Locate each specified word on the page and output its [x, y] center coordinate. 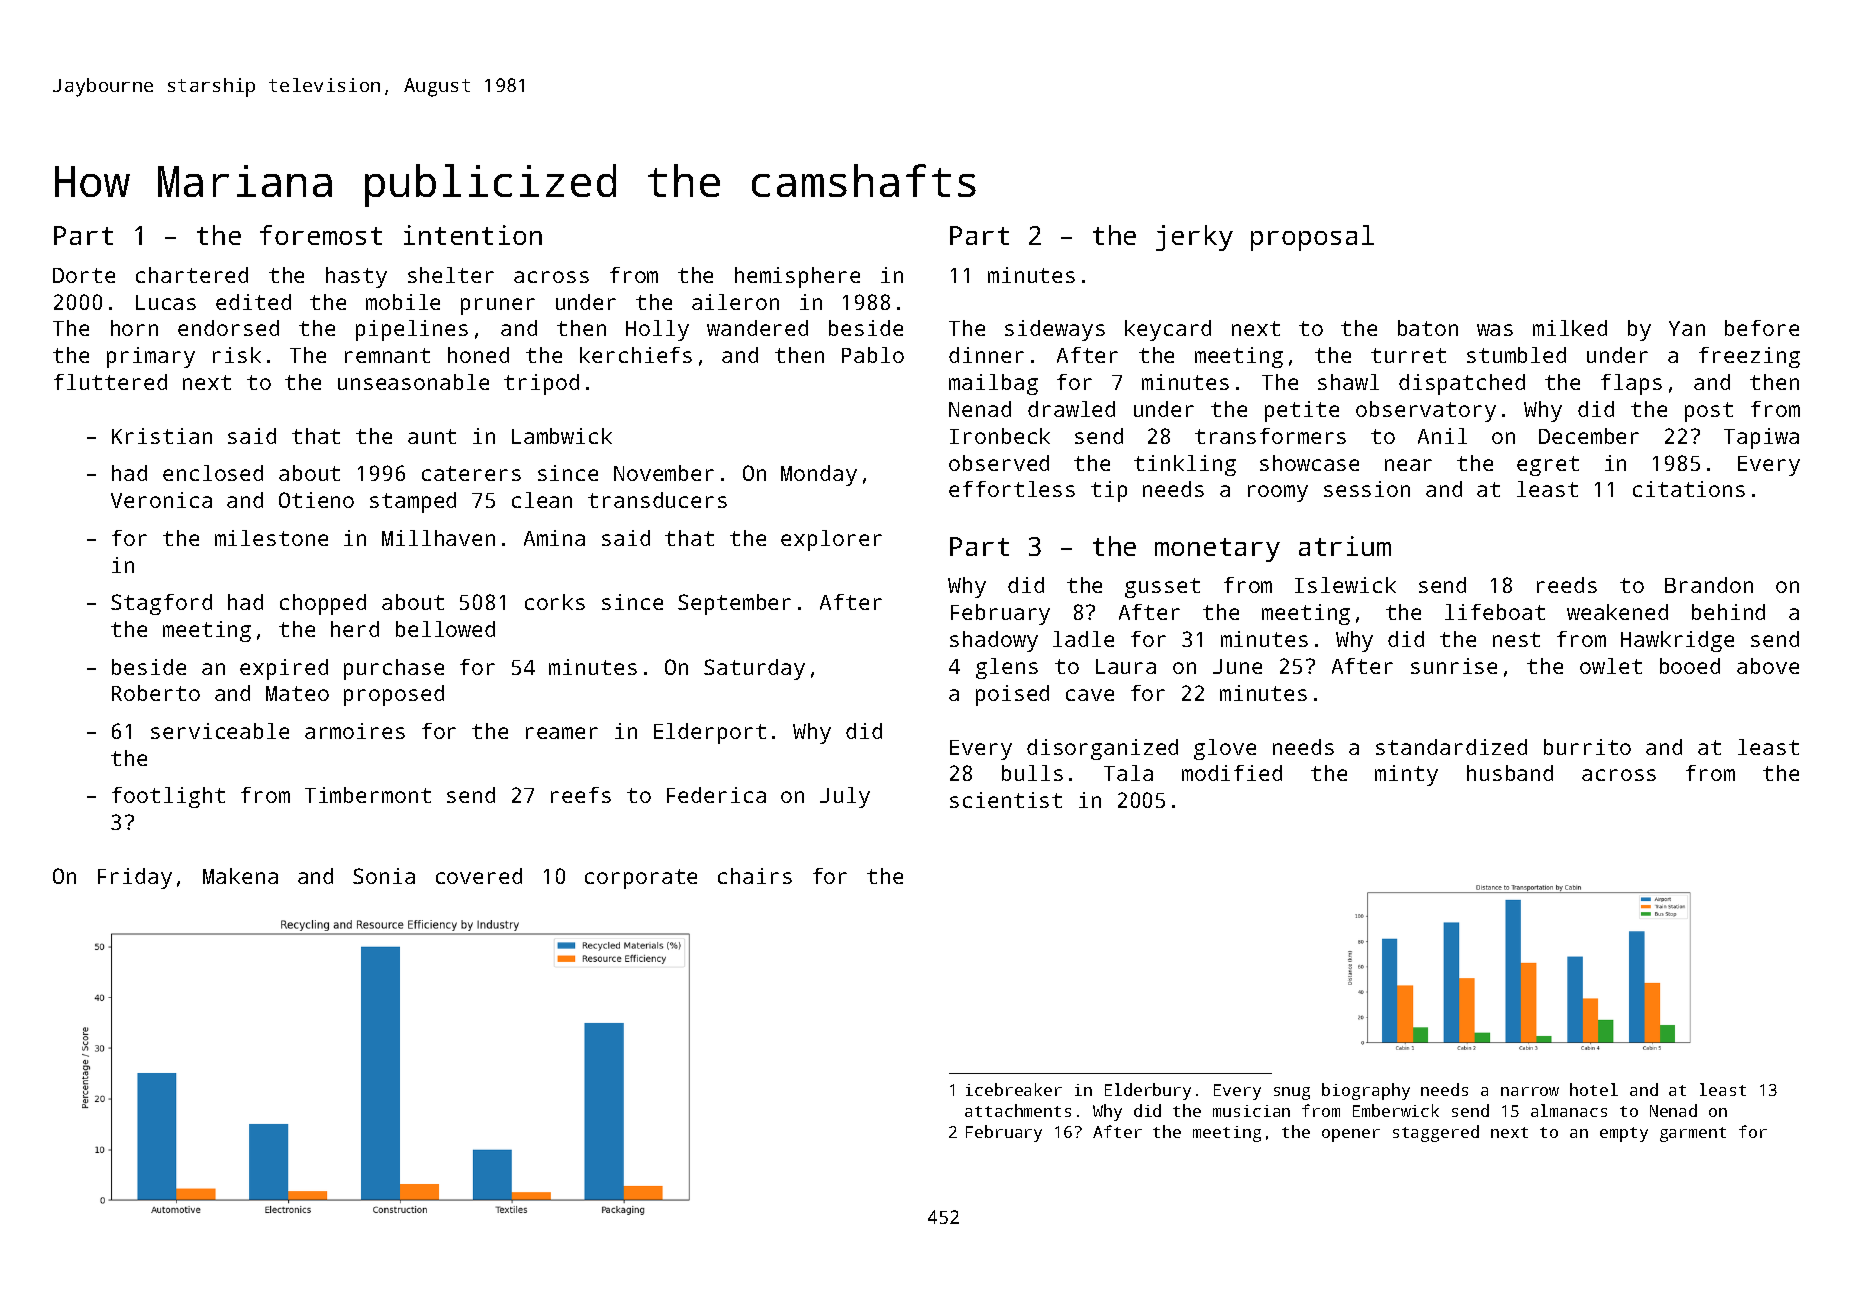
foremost [321, 235]
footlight [168, 797]
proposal [1312, 238]
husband [1510, 773]
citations [1689, 489]
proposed [394, 695]
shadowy [994, 641]
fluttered [110, 382]
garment [1693, 1134]
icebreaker [1014, 1089]
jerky [1194, 238]
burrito [1587, 747]
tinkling [1185, 465]
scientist [1006, 800]
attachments [1018, 1110]
